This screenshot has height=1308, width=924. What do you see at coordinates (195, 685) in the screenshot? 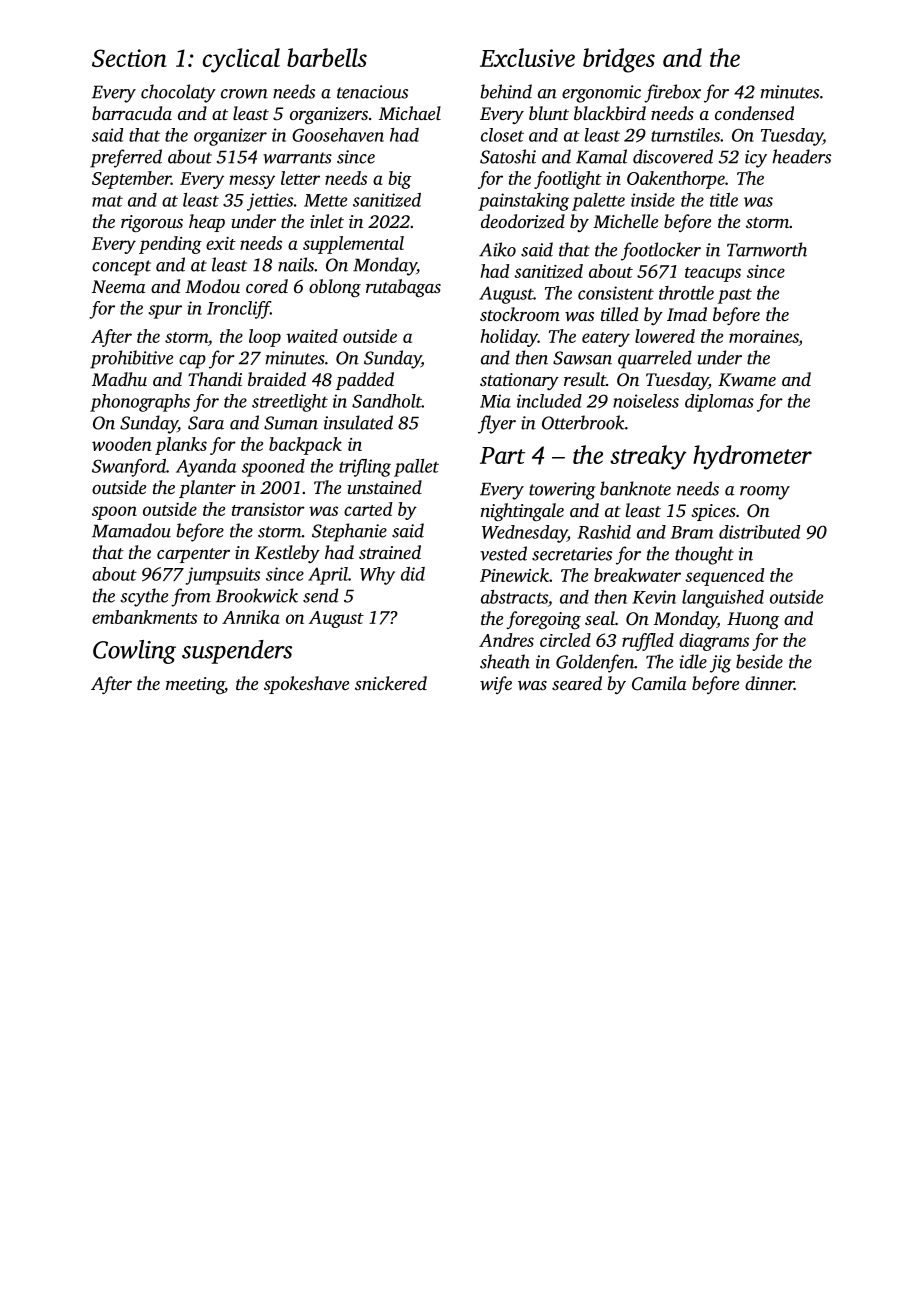
I see `meeting` at bounding box center [195, 685].
